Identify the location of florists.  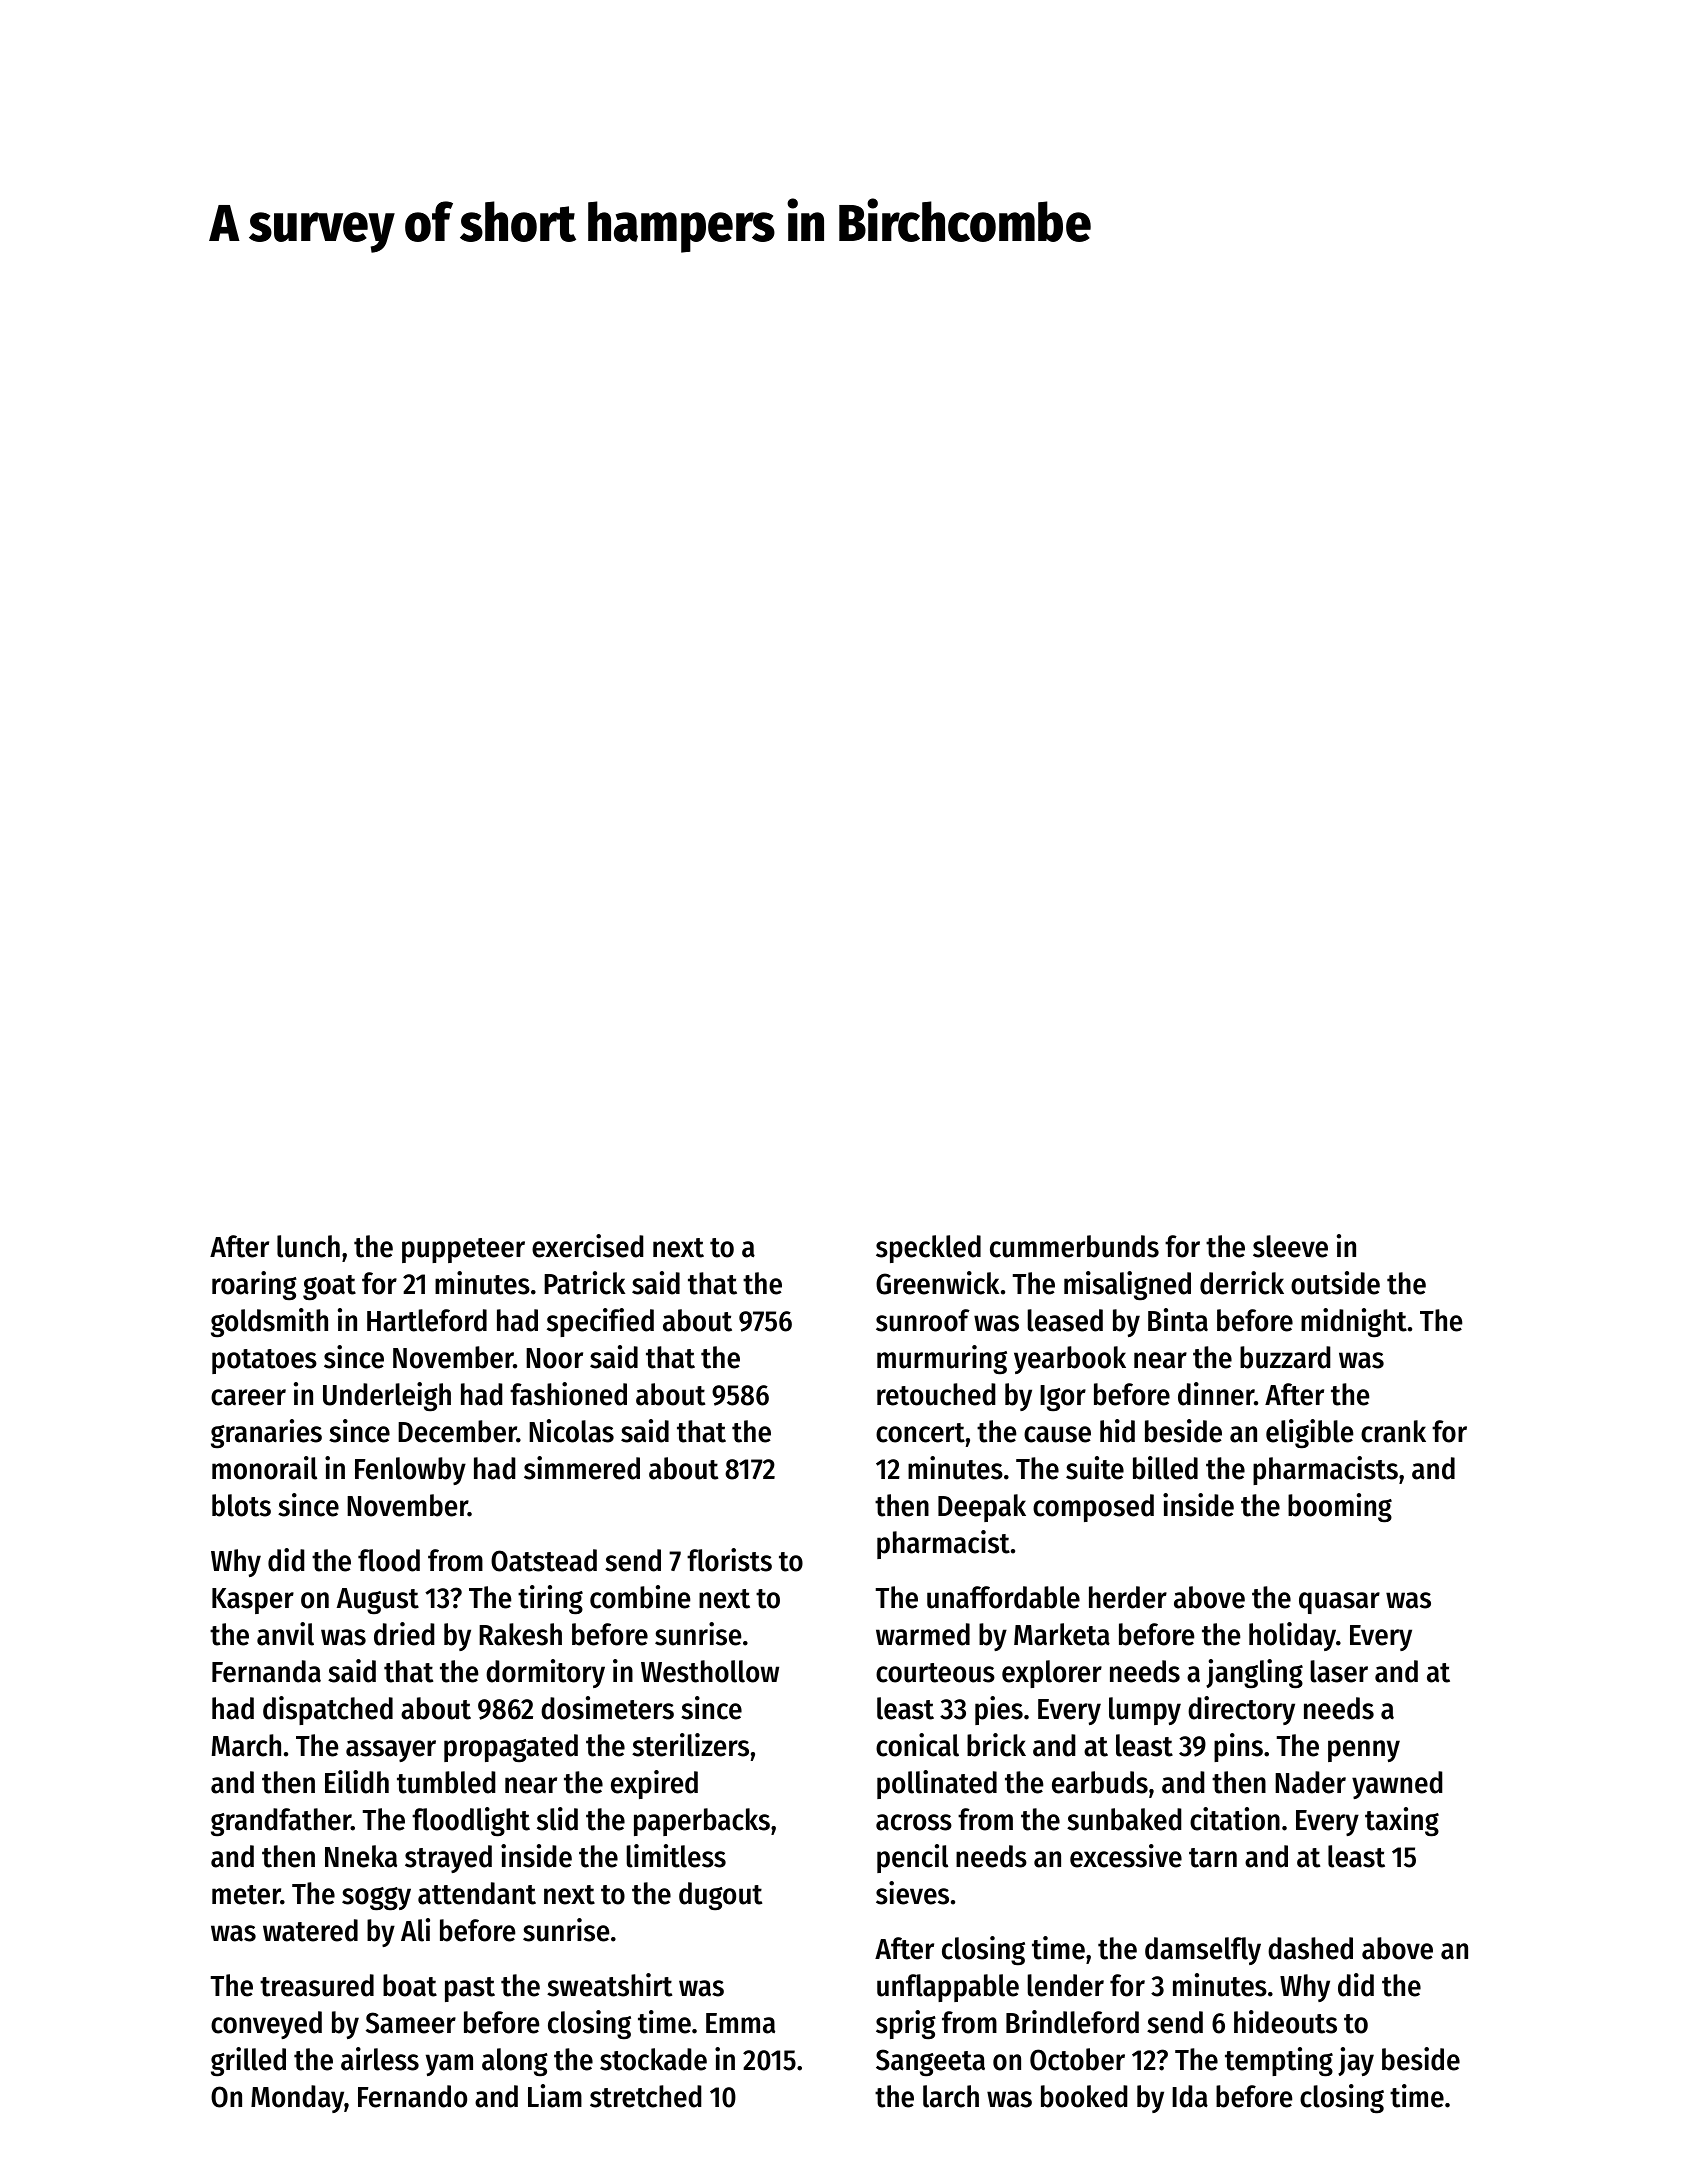
(729, 1560).
